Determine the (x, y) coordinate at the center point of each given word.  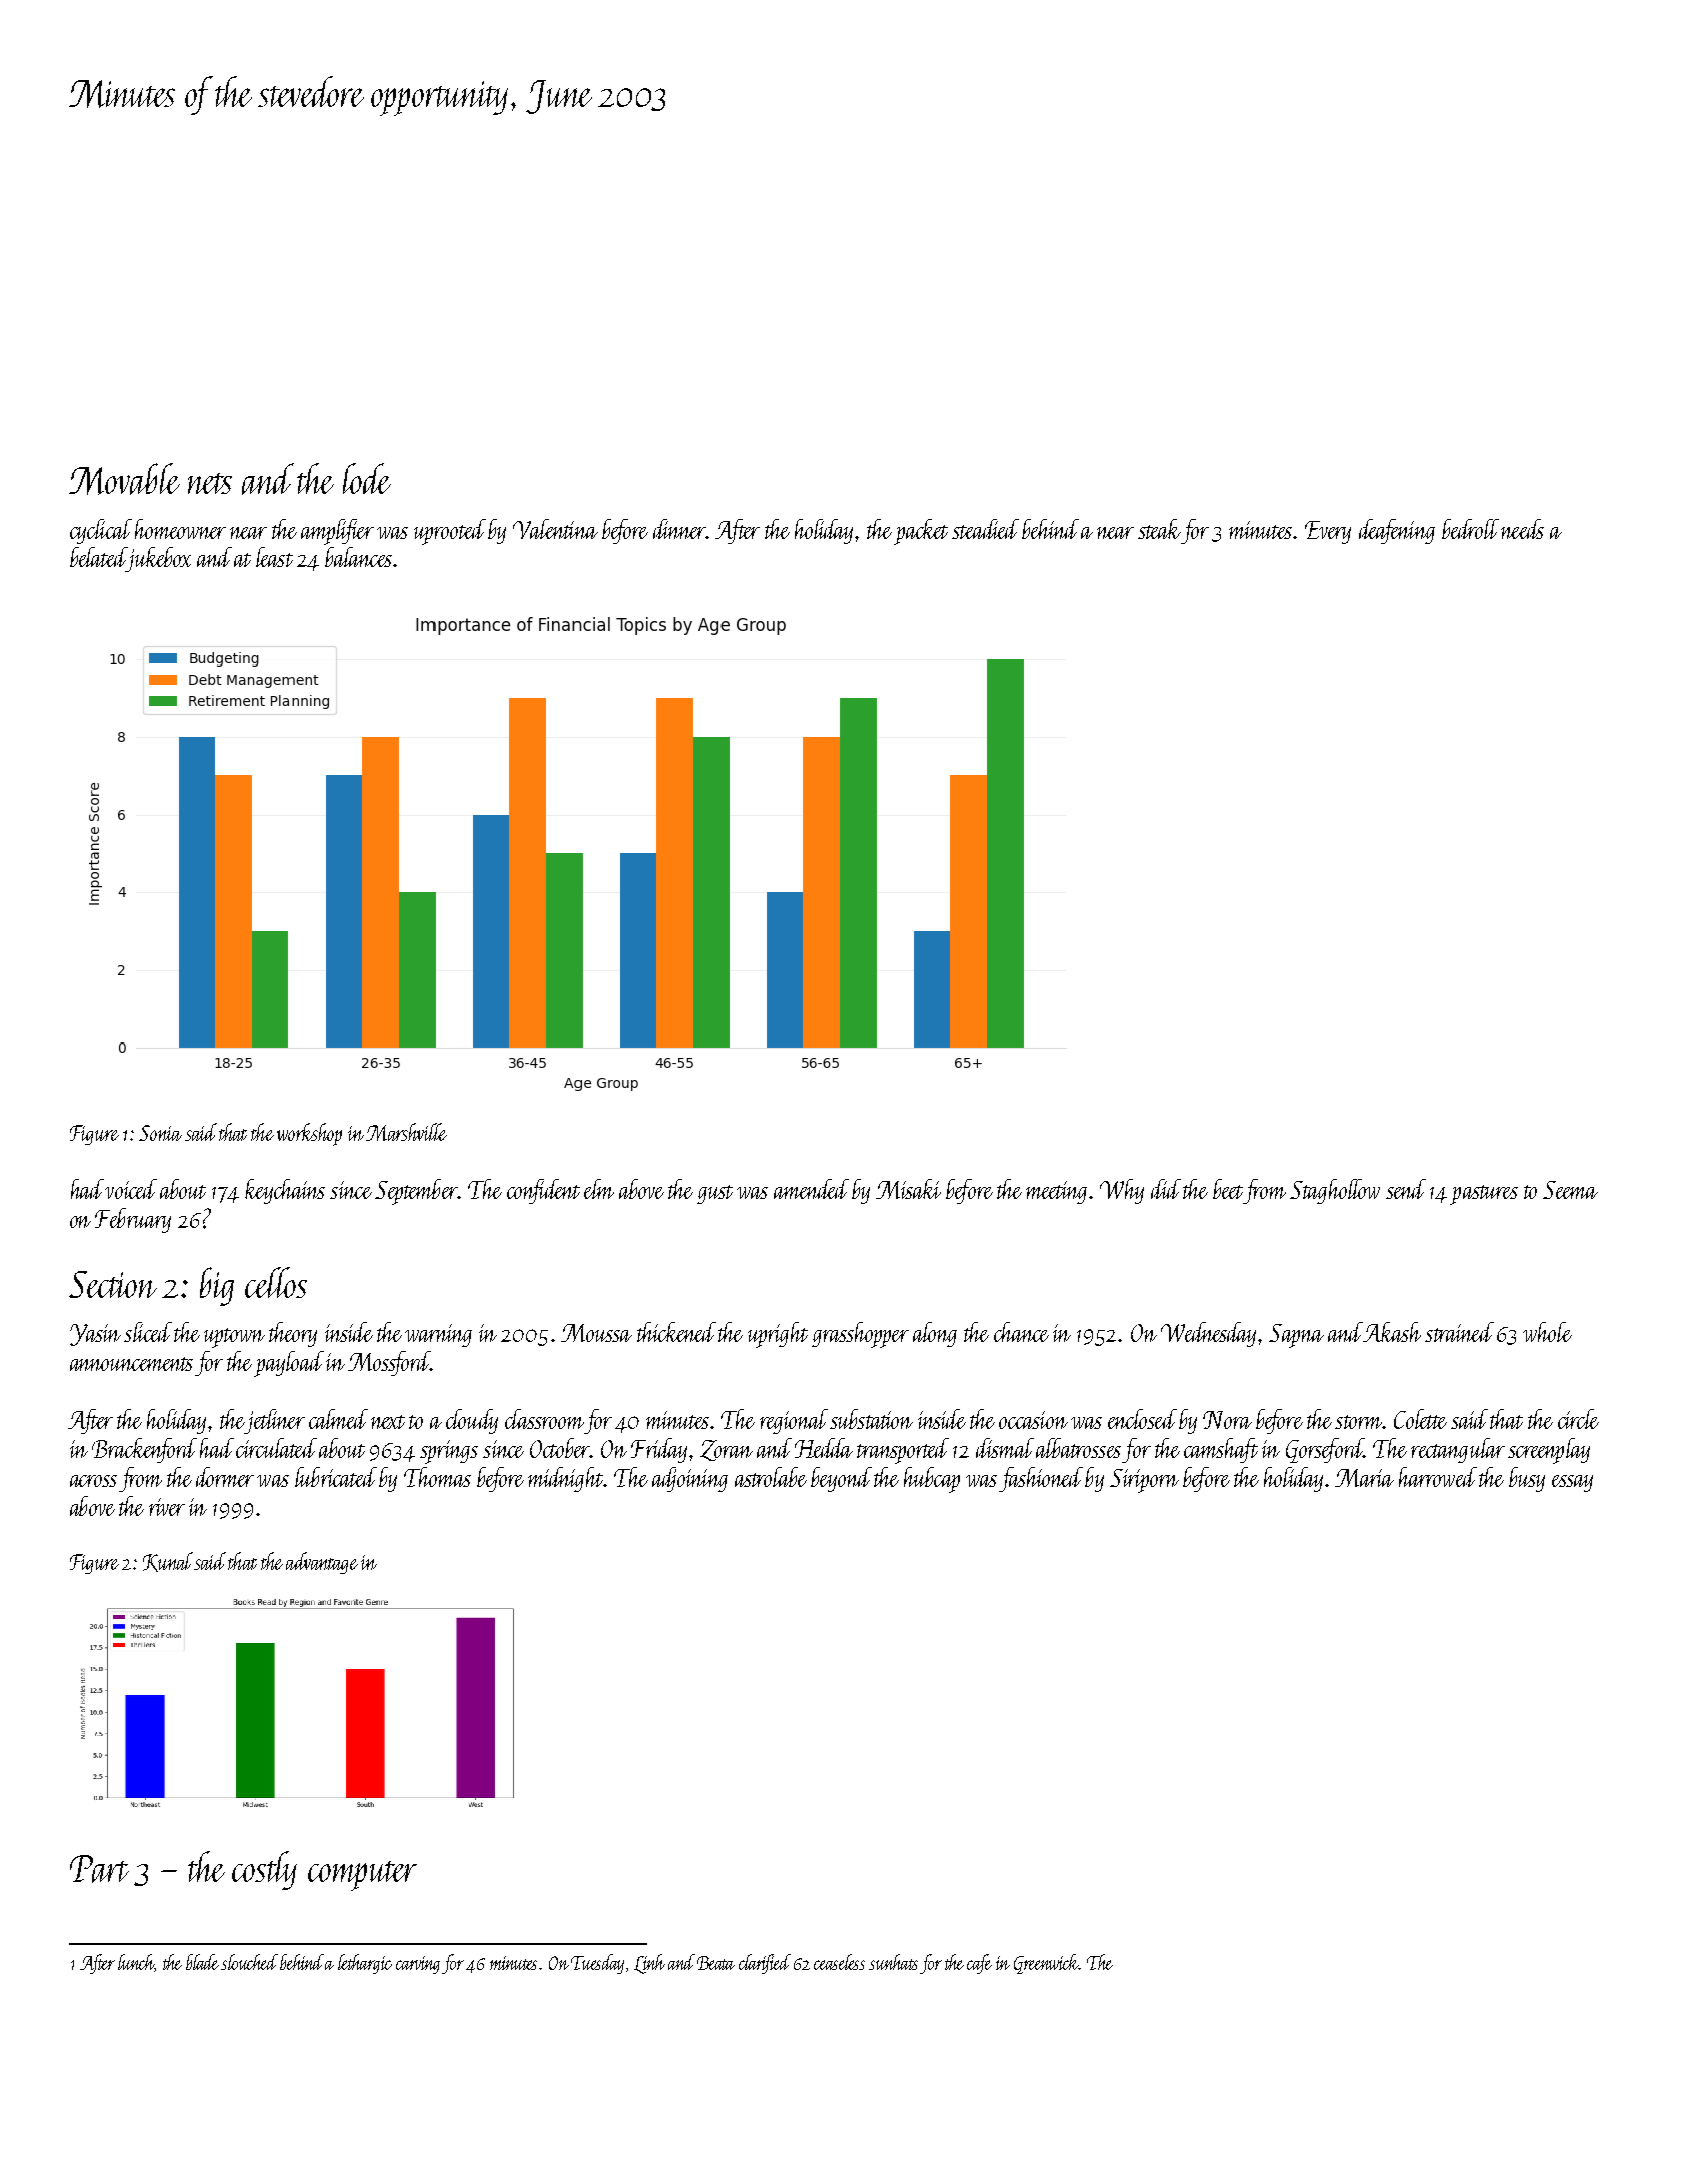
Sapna (1296, 1336)
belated (98, 557)
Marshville (406, 1132)
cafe (979, 1964)
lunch (136, 1963)
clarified (765, 1964)
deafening (1397, 531)
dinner (679, 529)
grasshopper (860, 1335)
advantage (322, 1563)
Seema (1570, 1190)
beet (1228, 1189)
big (217, 1286)
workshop (309, 1134)
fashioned (1041, 1479)
